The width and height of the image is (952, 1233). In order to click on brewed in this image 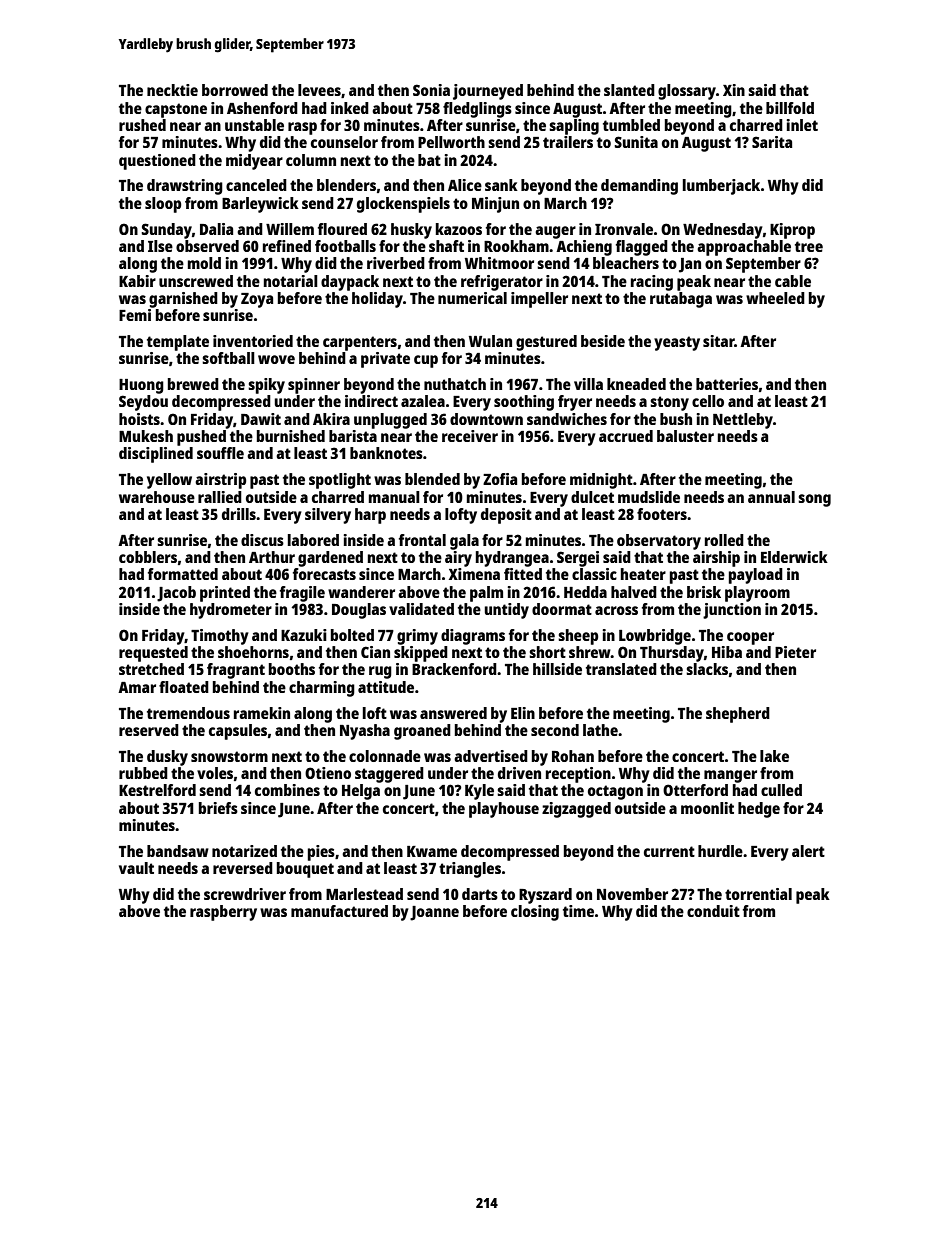, I will do `click(193, 384)`.
